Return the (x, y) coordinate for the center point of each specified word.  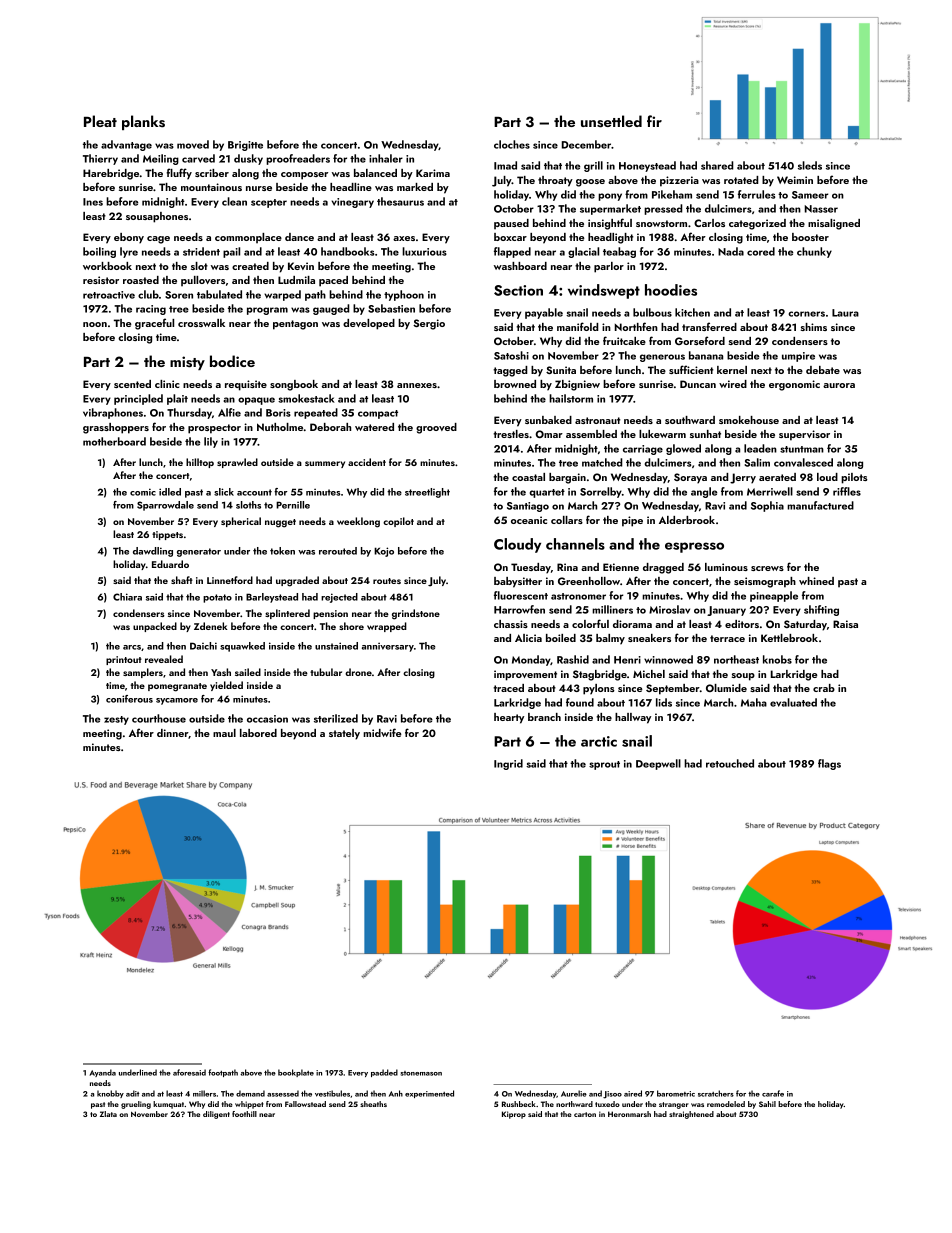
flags (829, 764)
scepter (269, 203)
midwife (382, 732)
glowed (683, 449)
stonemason (421, 1073)
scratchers (716, 1093)
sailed (248, 672)
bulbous (652, 312)
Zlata (108, 1114)
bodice (232, 361)
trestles (511, 434)
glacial (583, 252)
